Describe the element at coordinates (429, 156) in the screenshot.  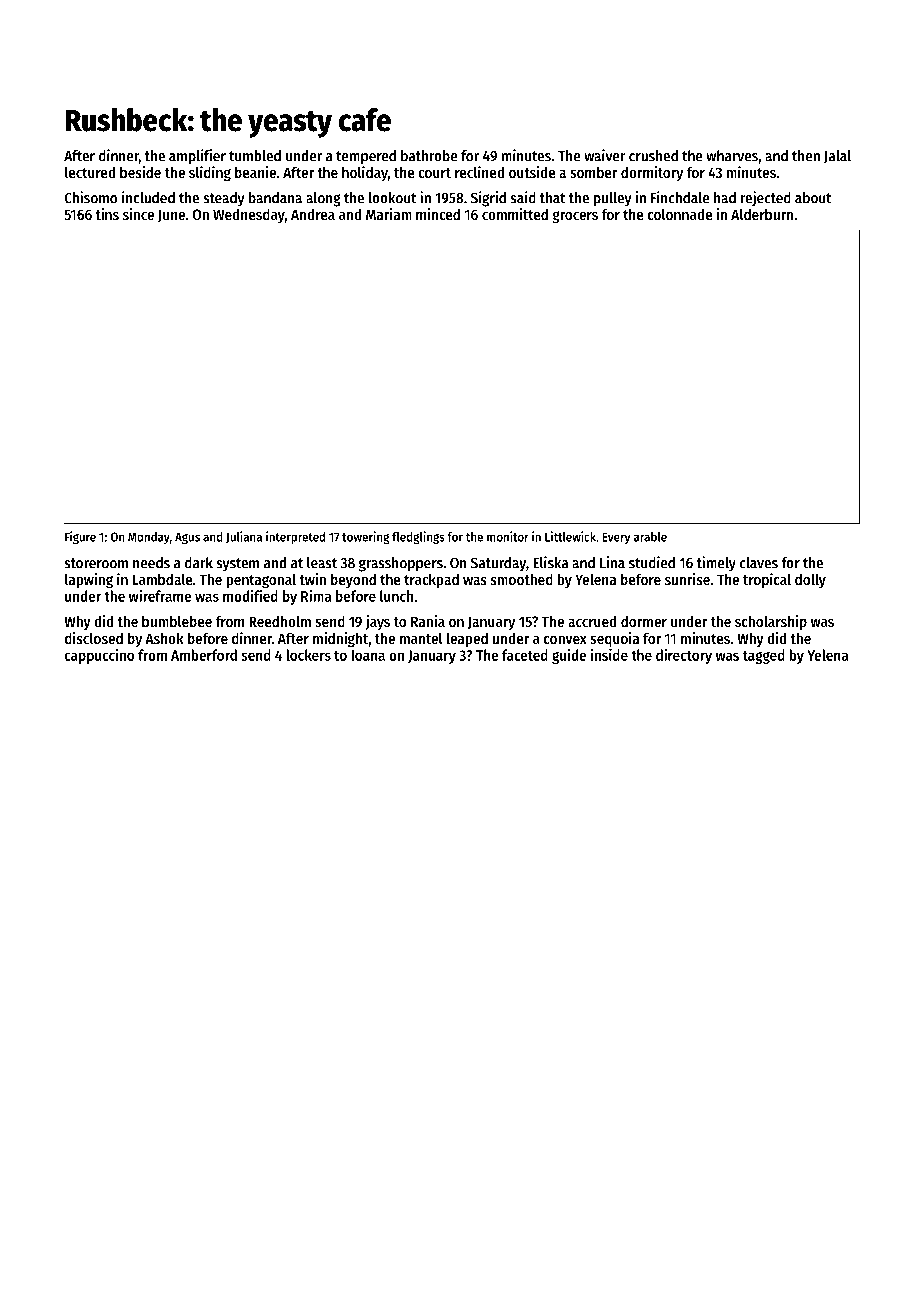
I see `bathrobe` at that location.
